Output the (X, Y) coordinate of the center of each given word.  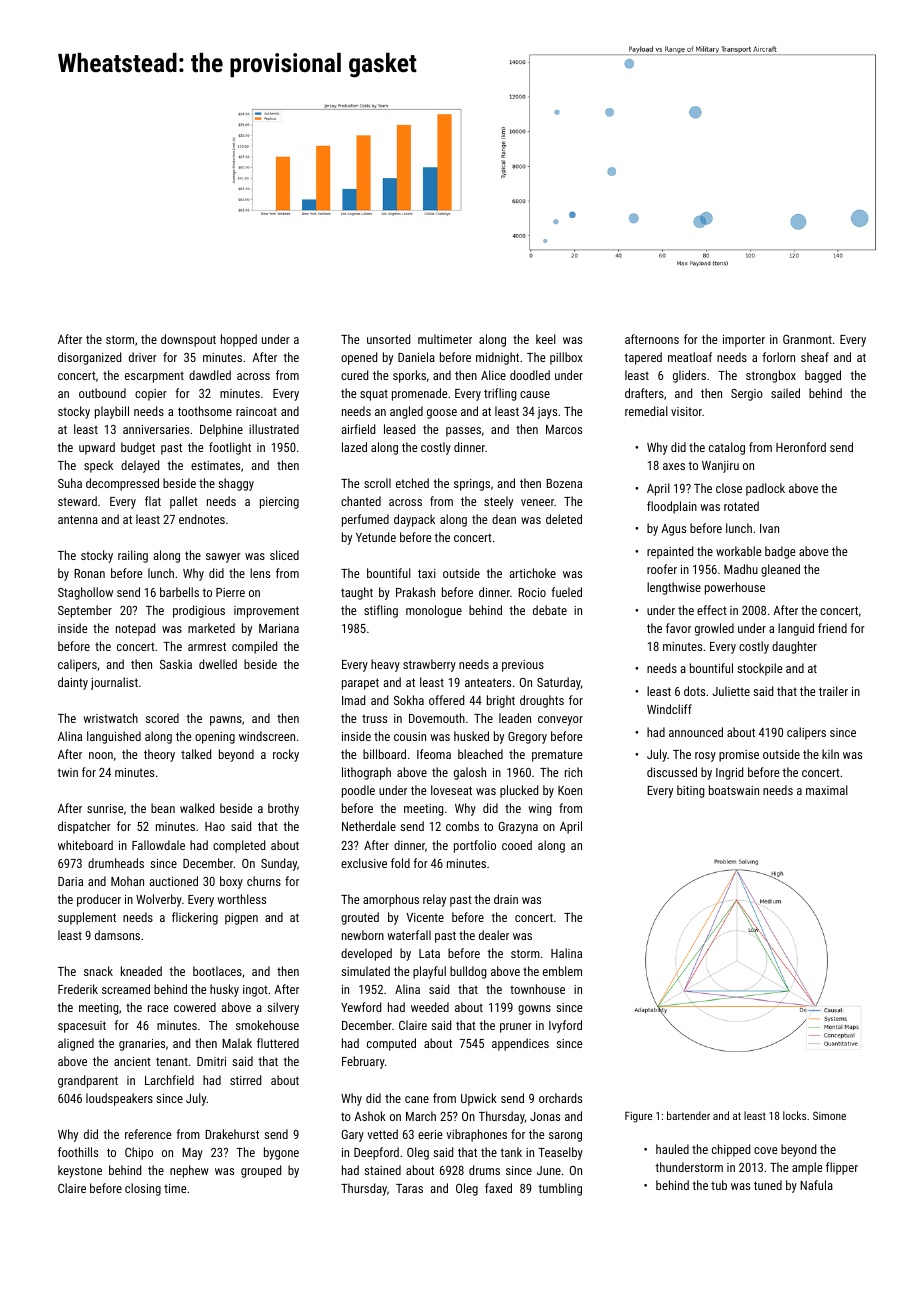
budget (138, 448)
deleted (564, 519)
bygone (281, 1153)
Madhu (741, 569)
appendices (520, 1044)
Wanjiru (720, 467)
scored (162, 718)
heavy (385, 665)
